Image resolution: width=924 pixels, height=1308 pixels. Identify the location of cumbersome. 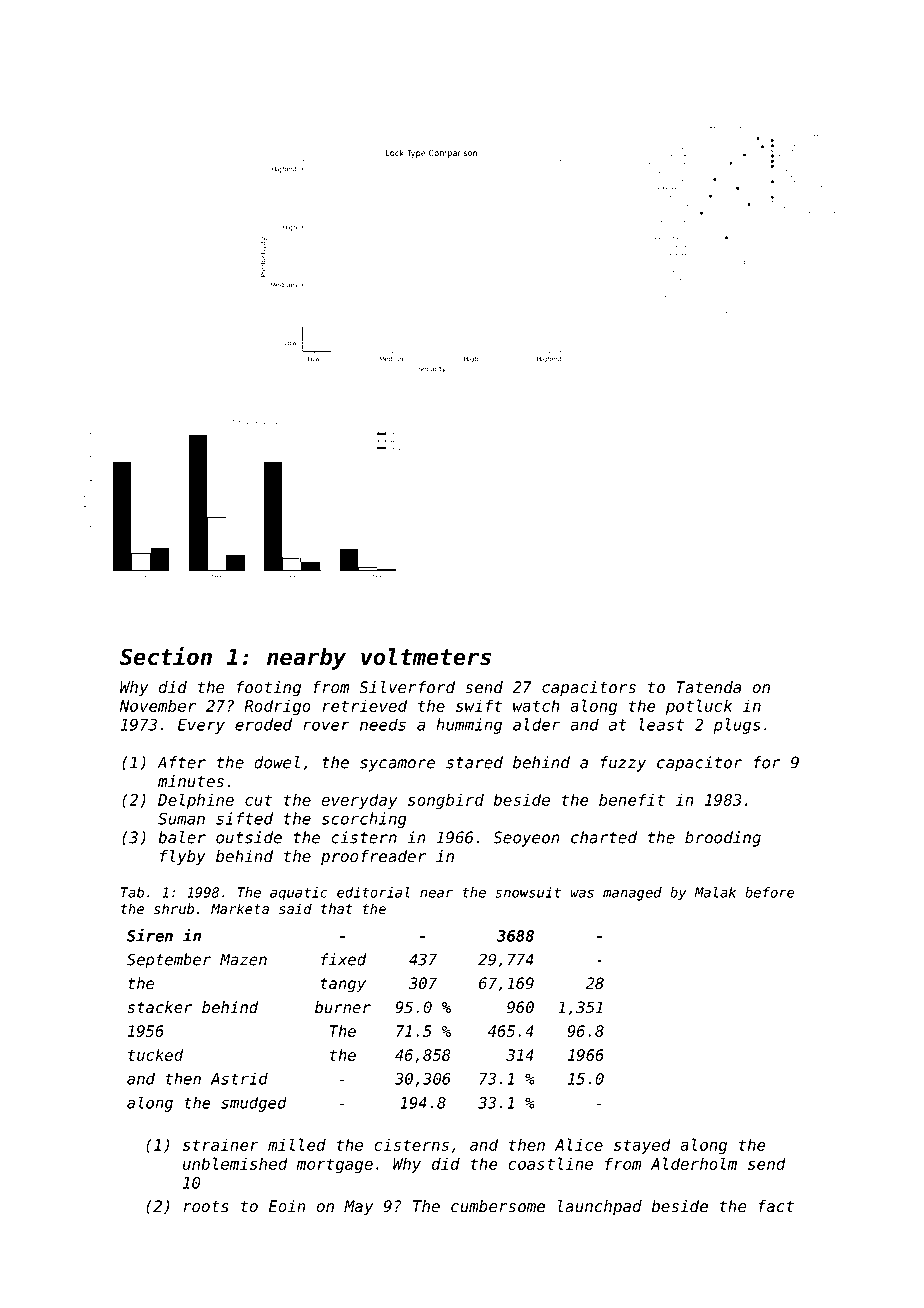
(498, 1206).
